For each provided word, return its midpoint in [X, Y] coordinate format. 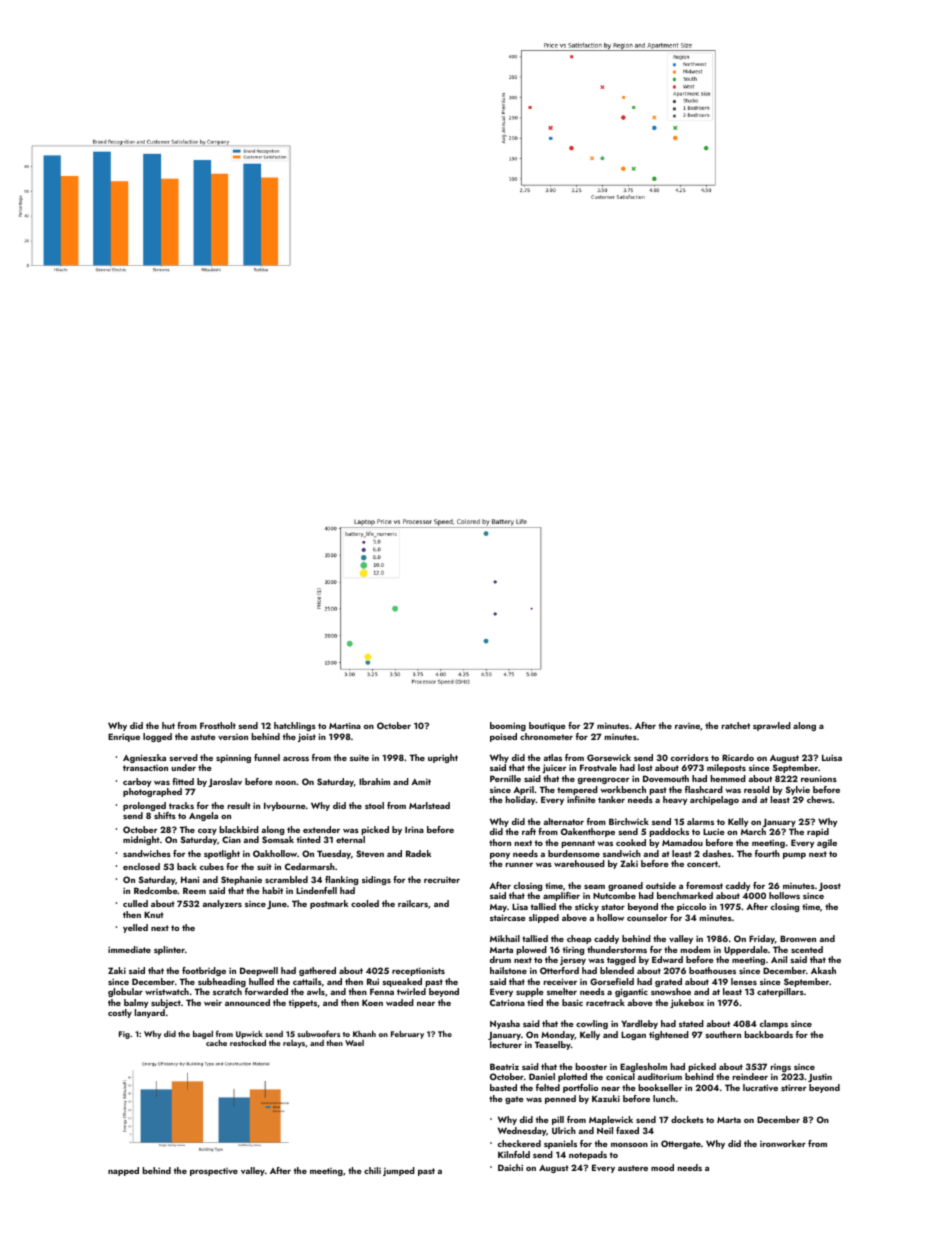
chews [819, 799]
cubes [212, 866]
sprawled [772, 726]
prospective [214, 1172]
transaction [145, 768]
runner [519, 865]
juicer [554, 768]
